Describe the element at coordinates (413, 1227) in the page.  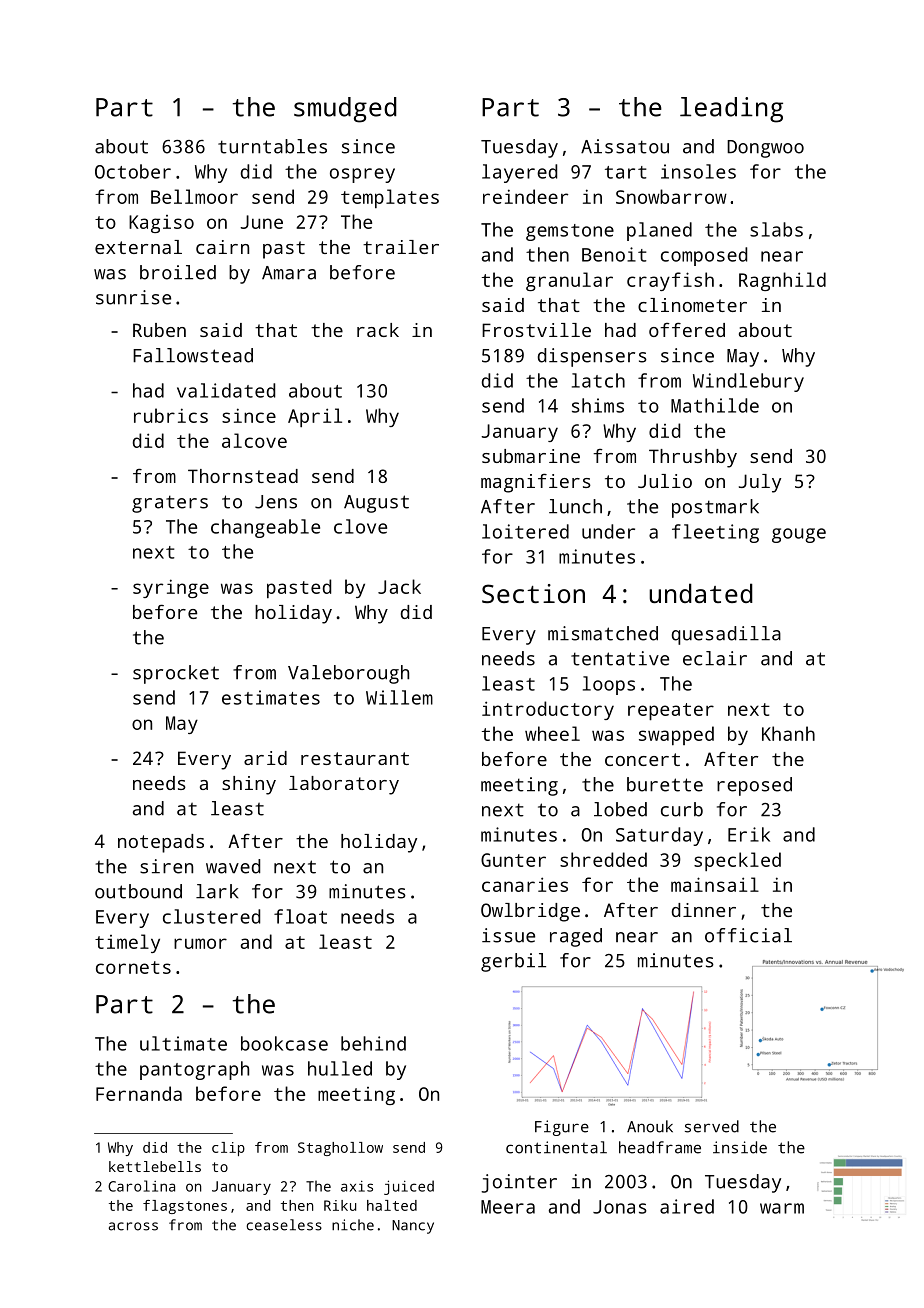
I see `Nancy` at that location.
